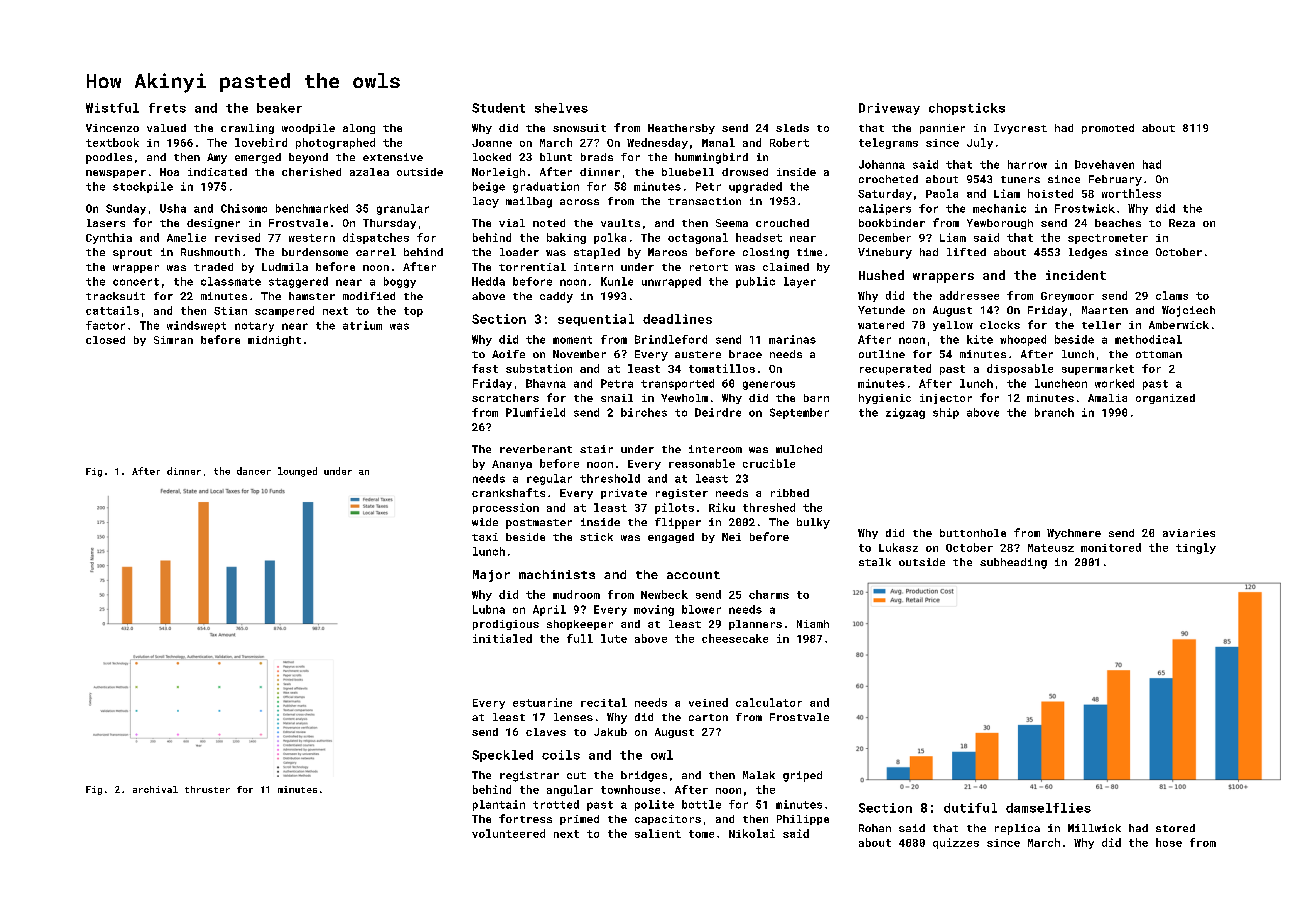  What do you see at coordinates (792, 339) in the page?
I see `marinas` at bounding box center [792, 339].
